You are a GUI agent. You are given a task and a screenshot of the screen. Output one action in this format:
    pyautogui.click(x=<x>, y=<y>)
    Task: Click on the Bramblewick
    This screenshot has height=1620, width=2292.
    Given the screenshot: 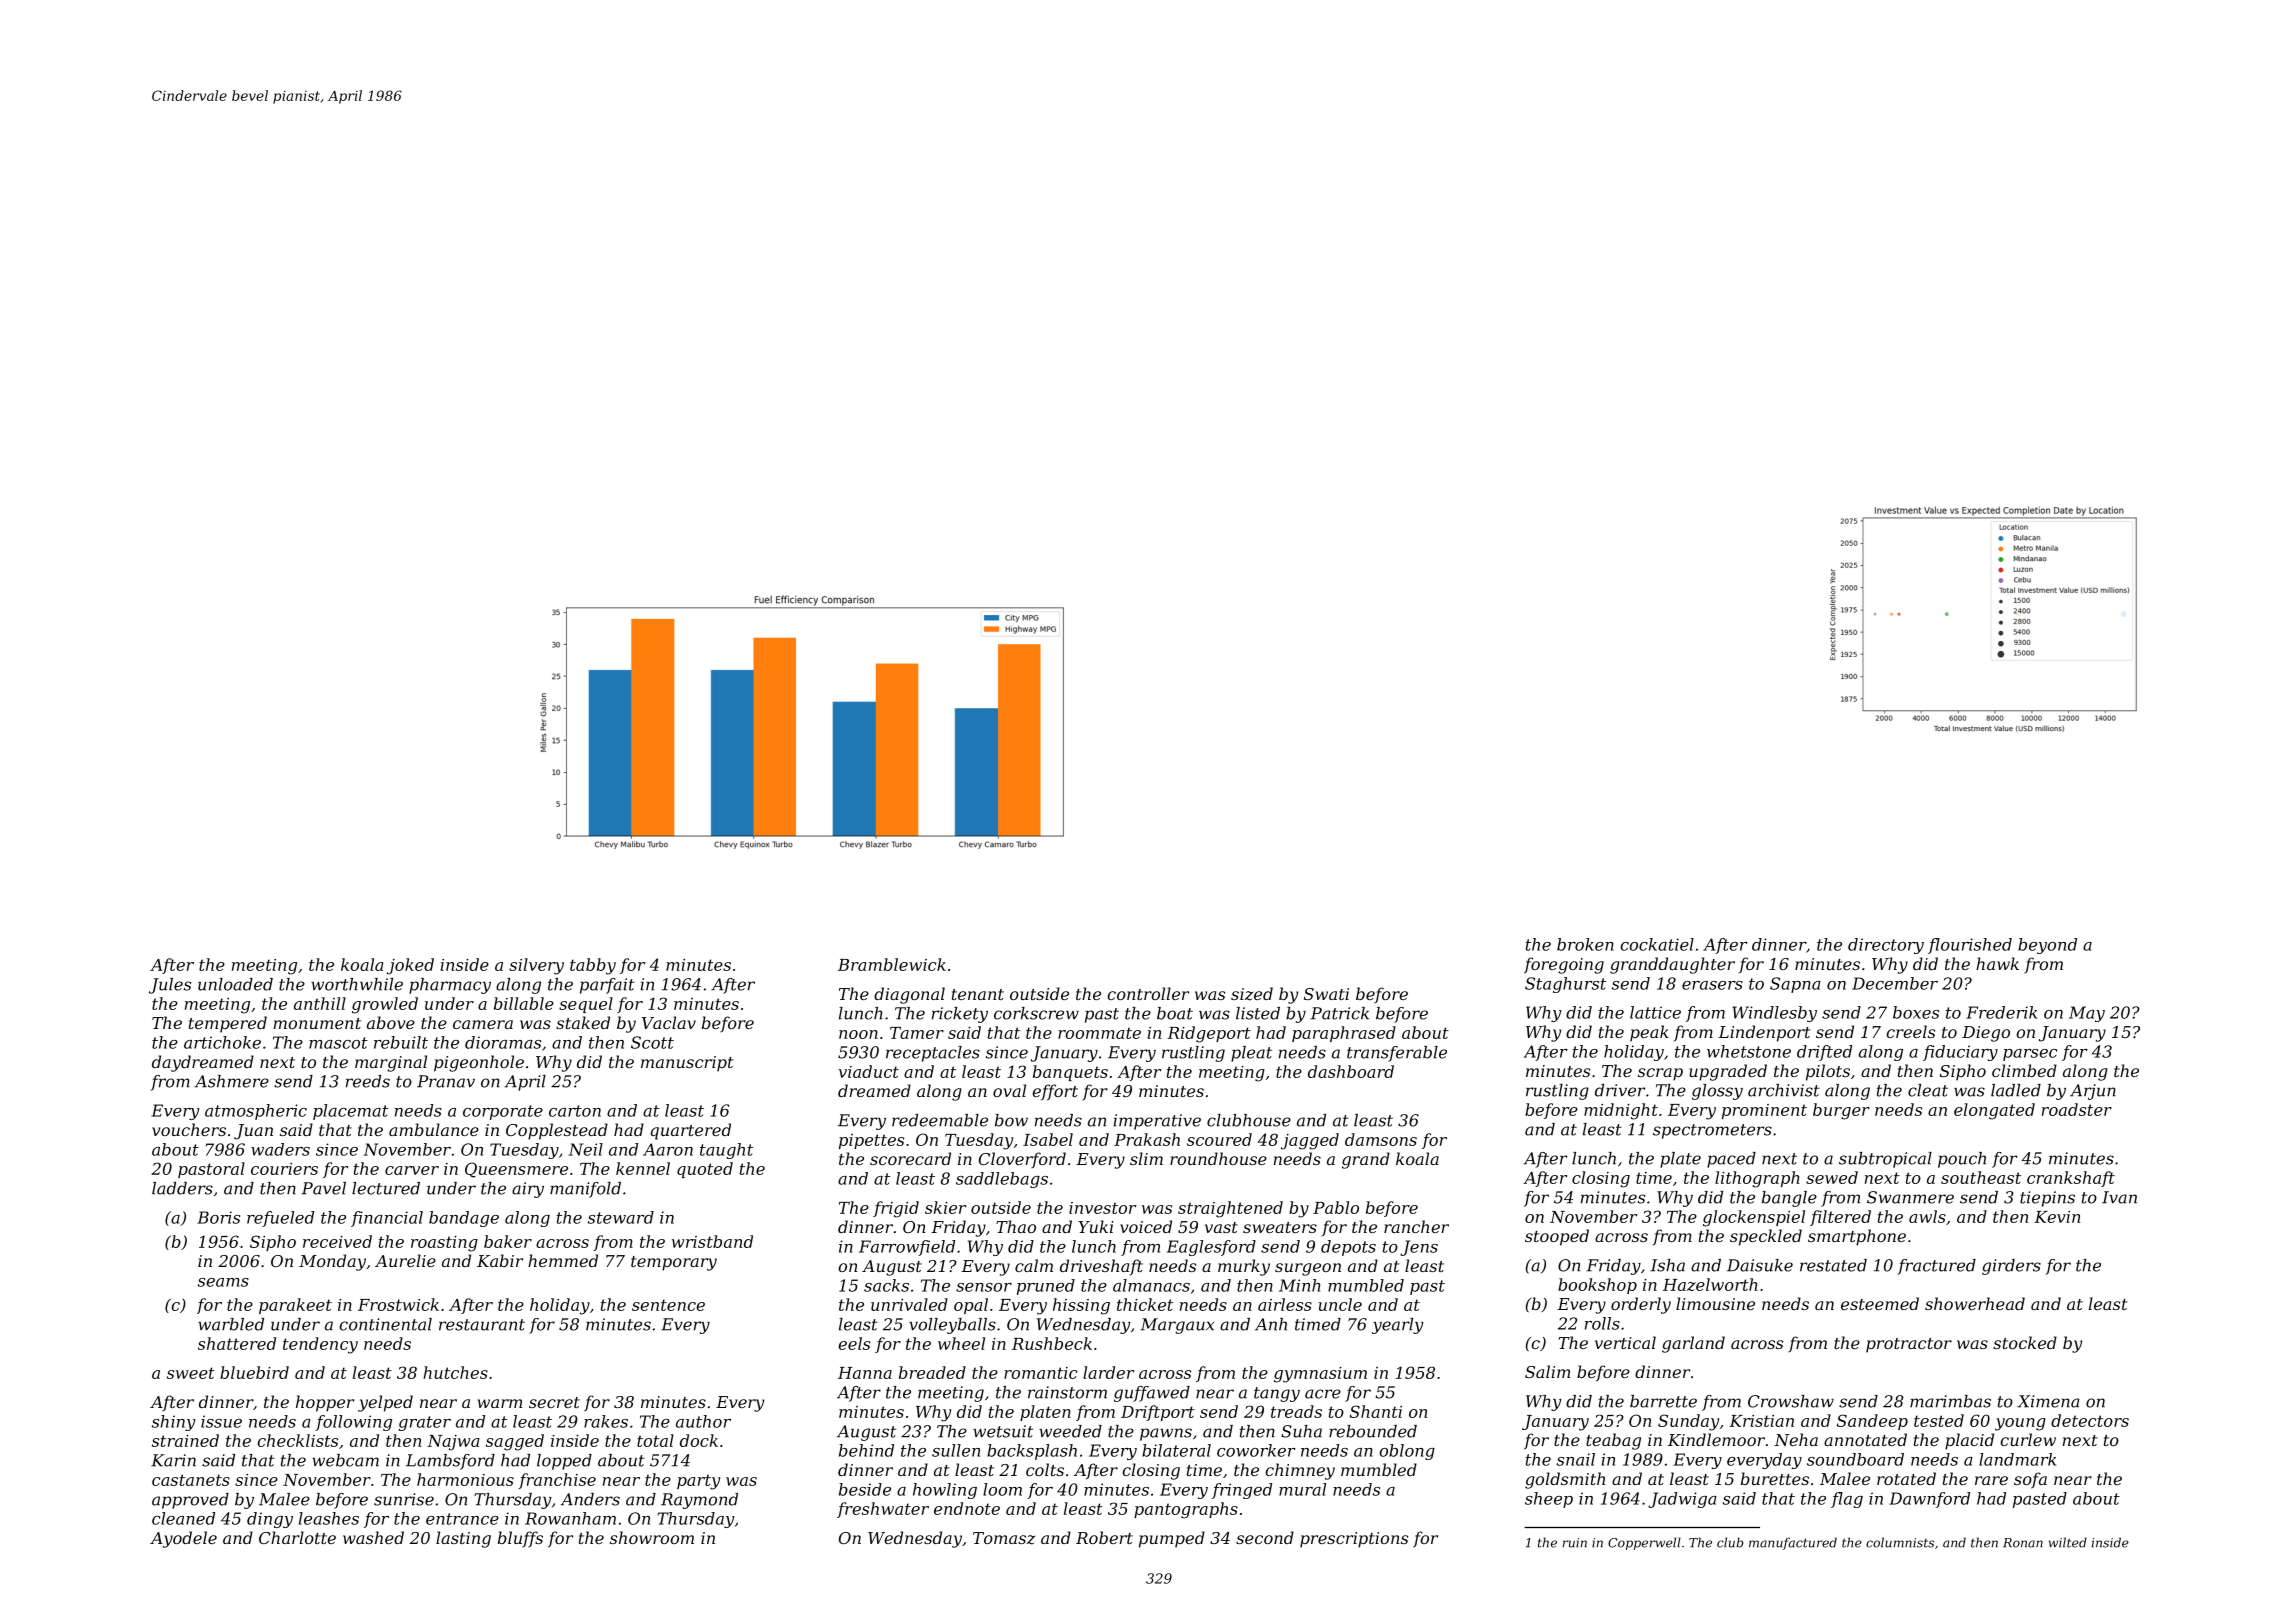 What is the action you would take?
    pyautogui.click(x=892, y=964)
